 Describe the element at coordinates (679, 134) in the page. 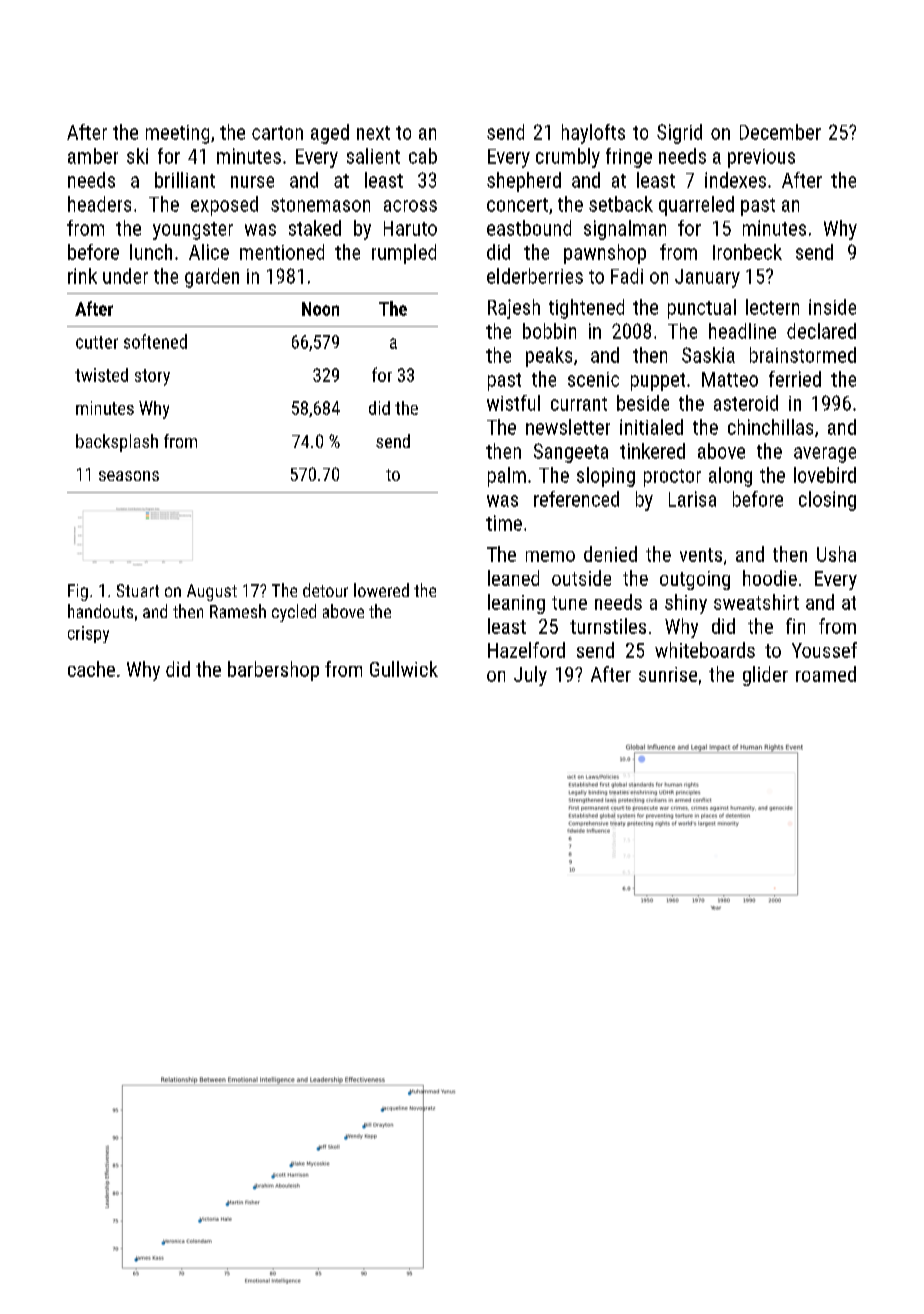

I see `Sigrid` at that location.
